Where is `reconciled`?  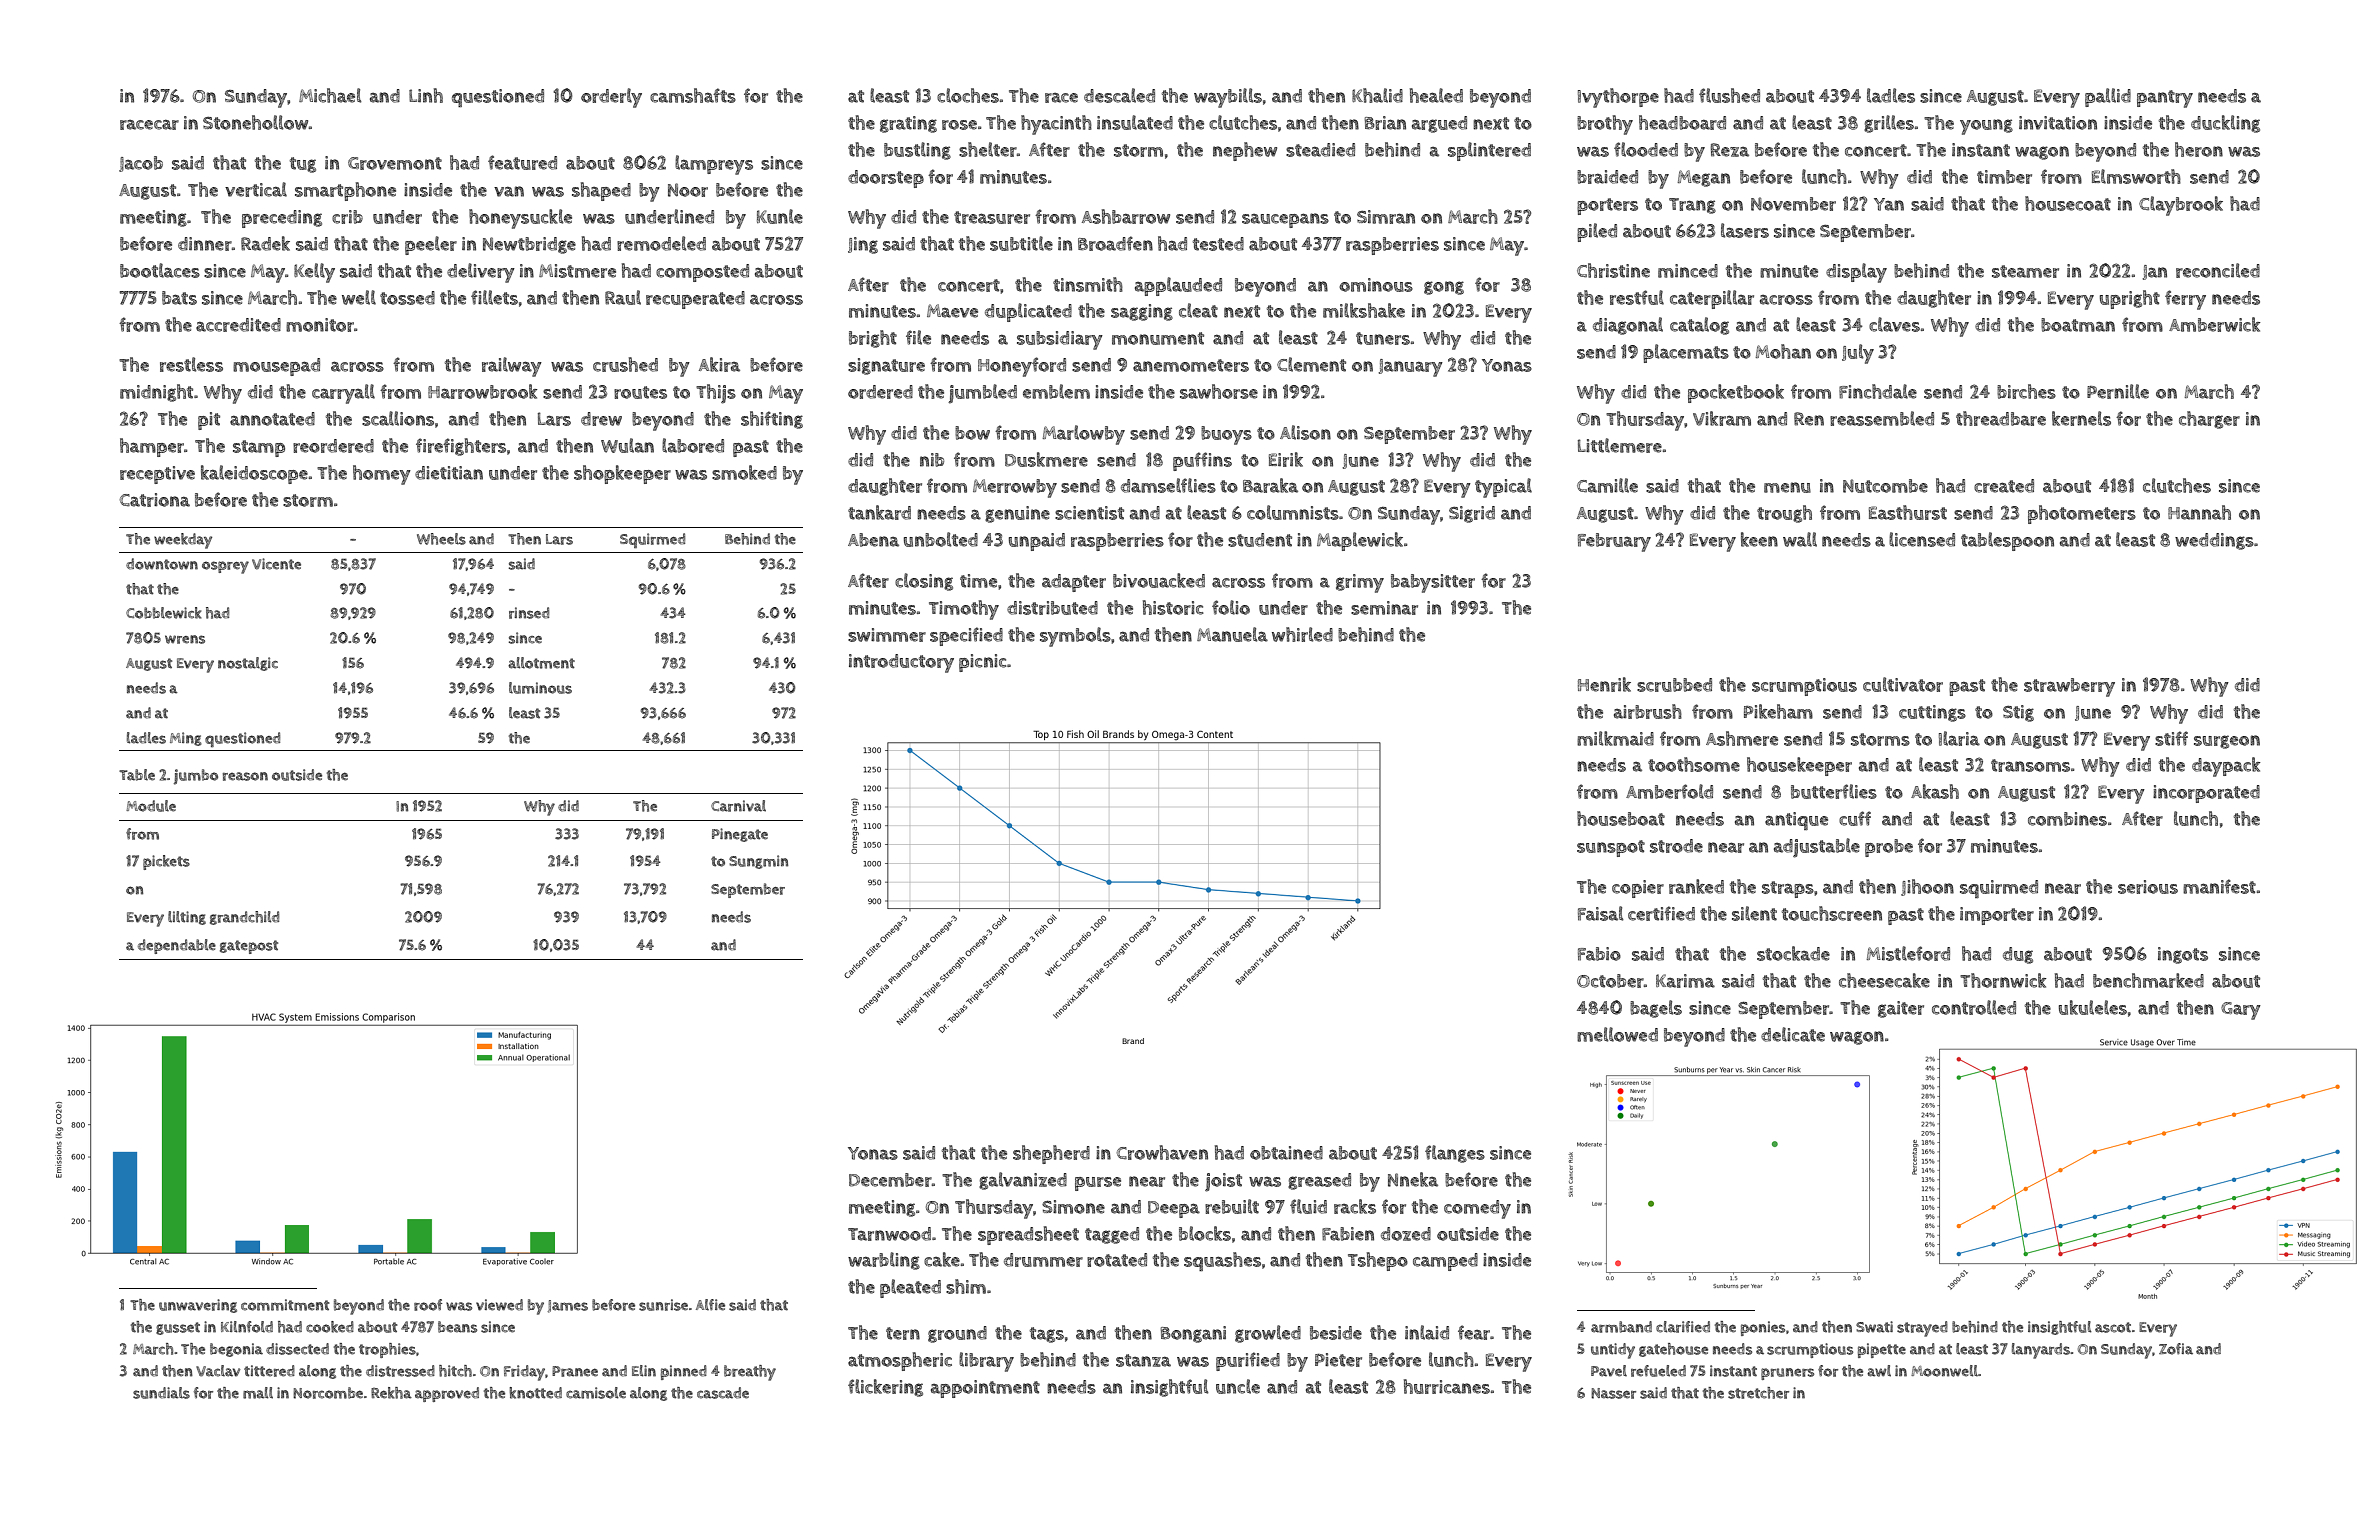 reconciled is located at coordinates (2218, 270).
